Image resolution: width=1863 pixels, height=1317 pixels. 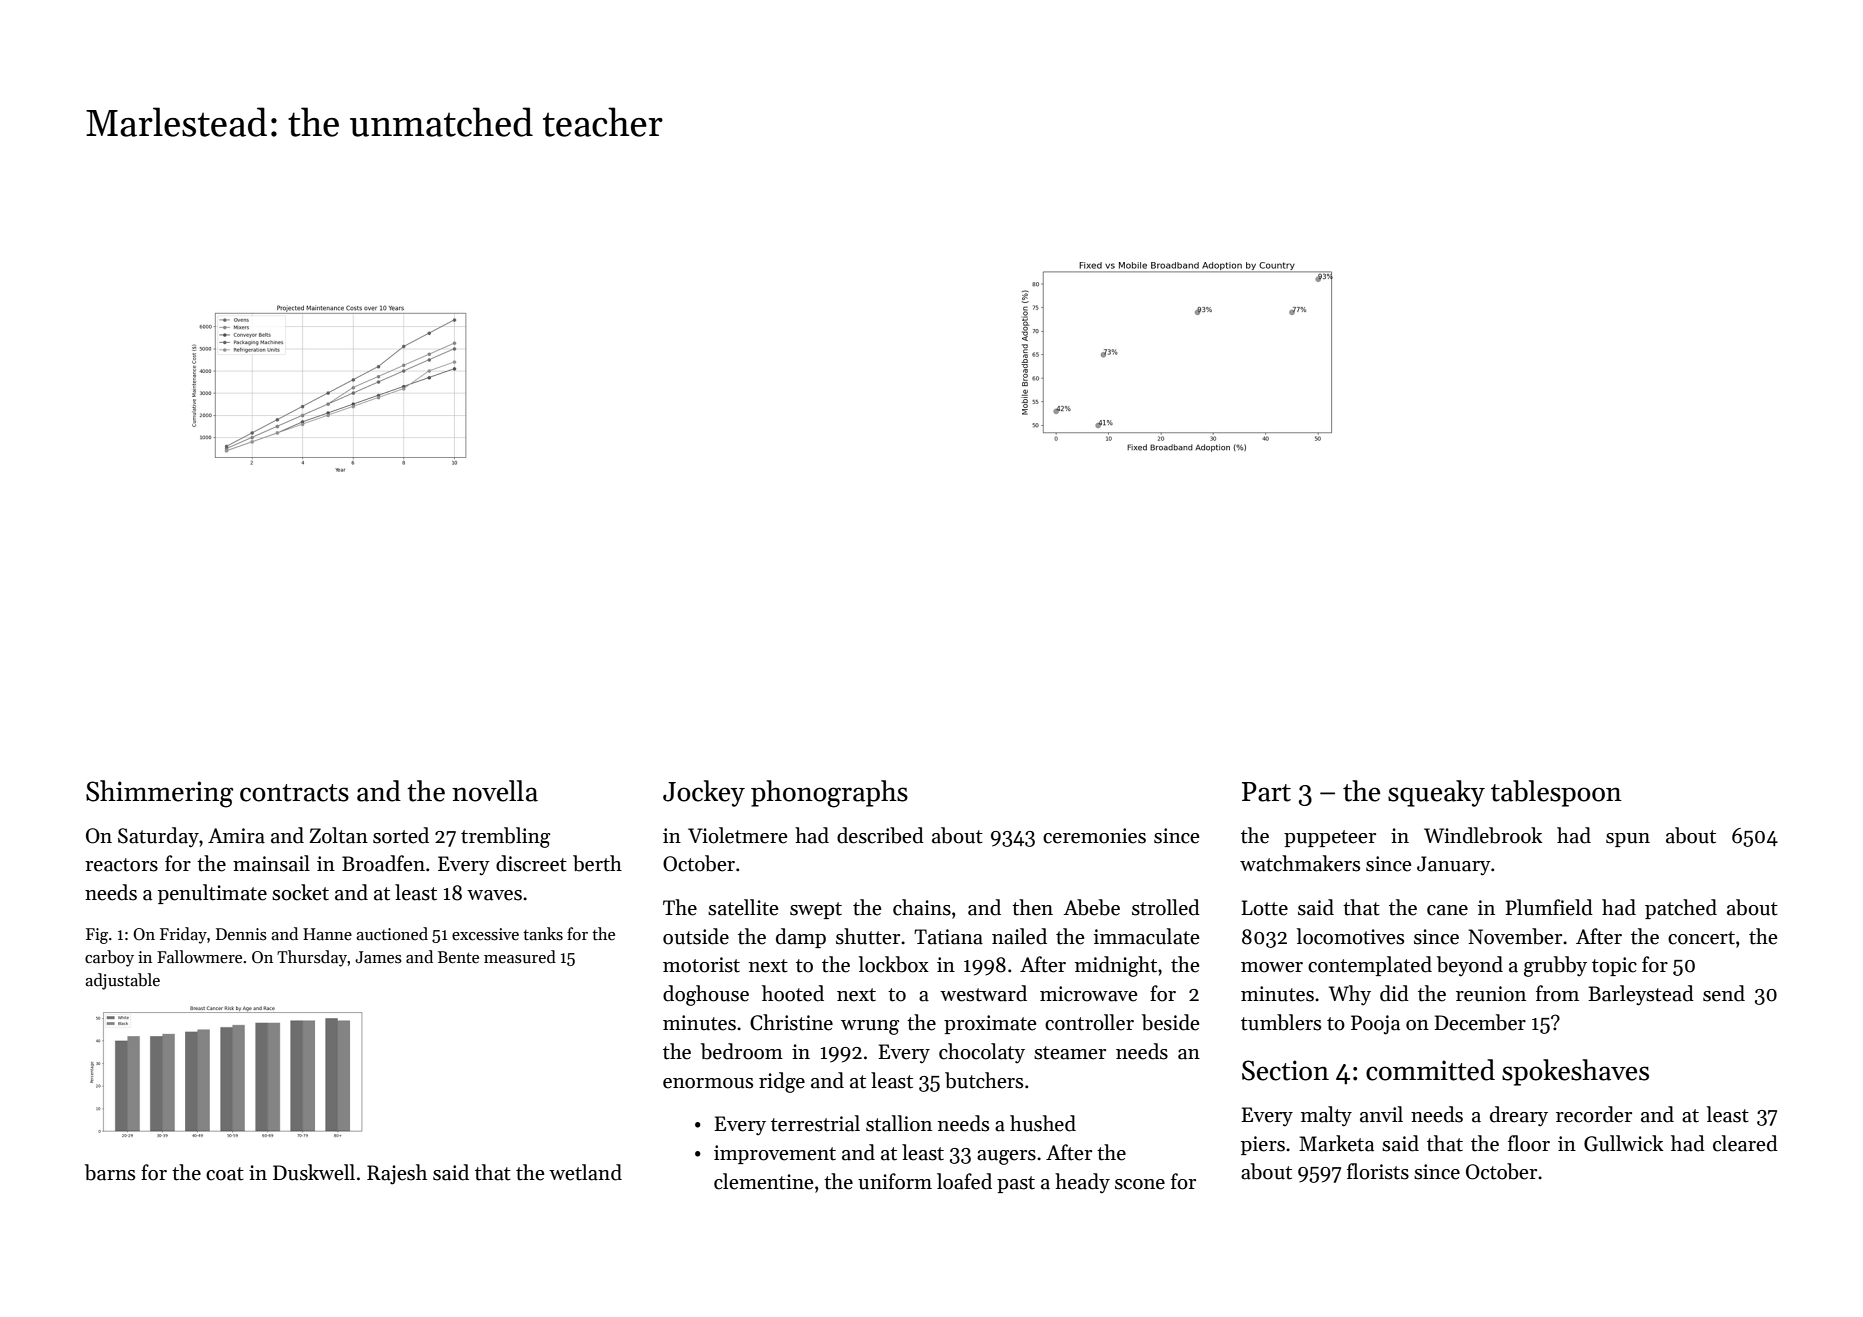 What do you see at coordinates (1447, 910) in the screenshot?
I see `cane` at bounding box center [1447, 910].
